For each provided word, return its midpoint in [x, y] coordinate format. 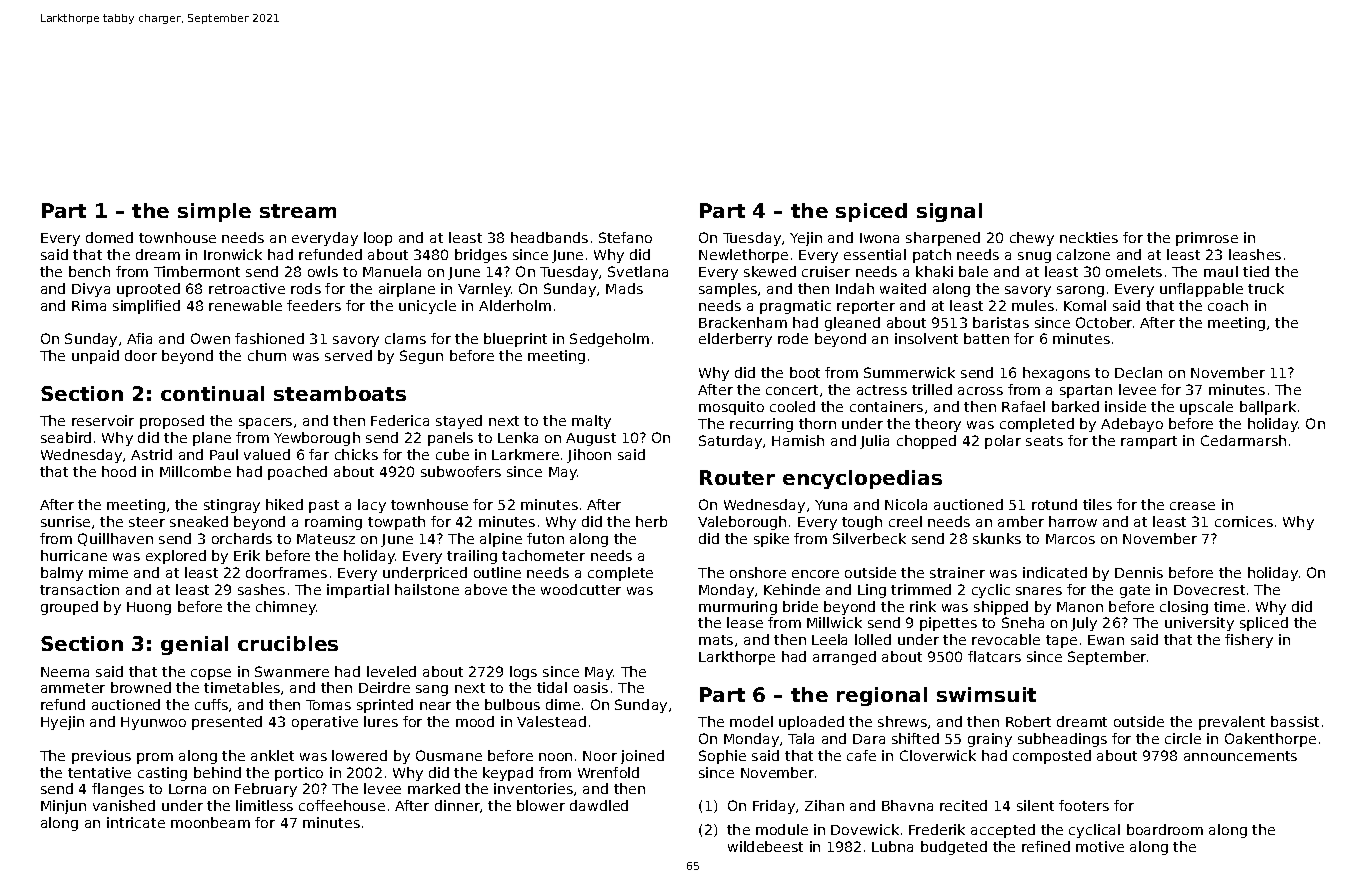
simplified [146, 307]
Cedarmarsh [1243, 440]
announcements [1240, 756]
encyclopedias [862, 479]
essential [875, 254]
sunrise [65, 521]
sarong [1080, 291]
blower [541, 805]
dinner [457, 805]
